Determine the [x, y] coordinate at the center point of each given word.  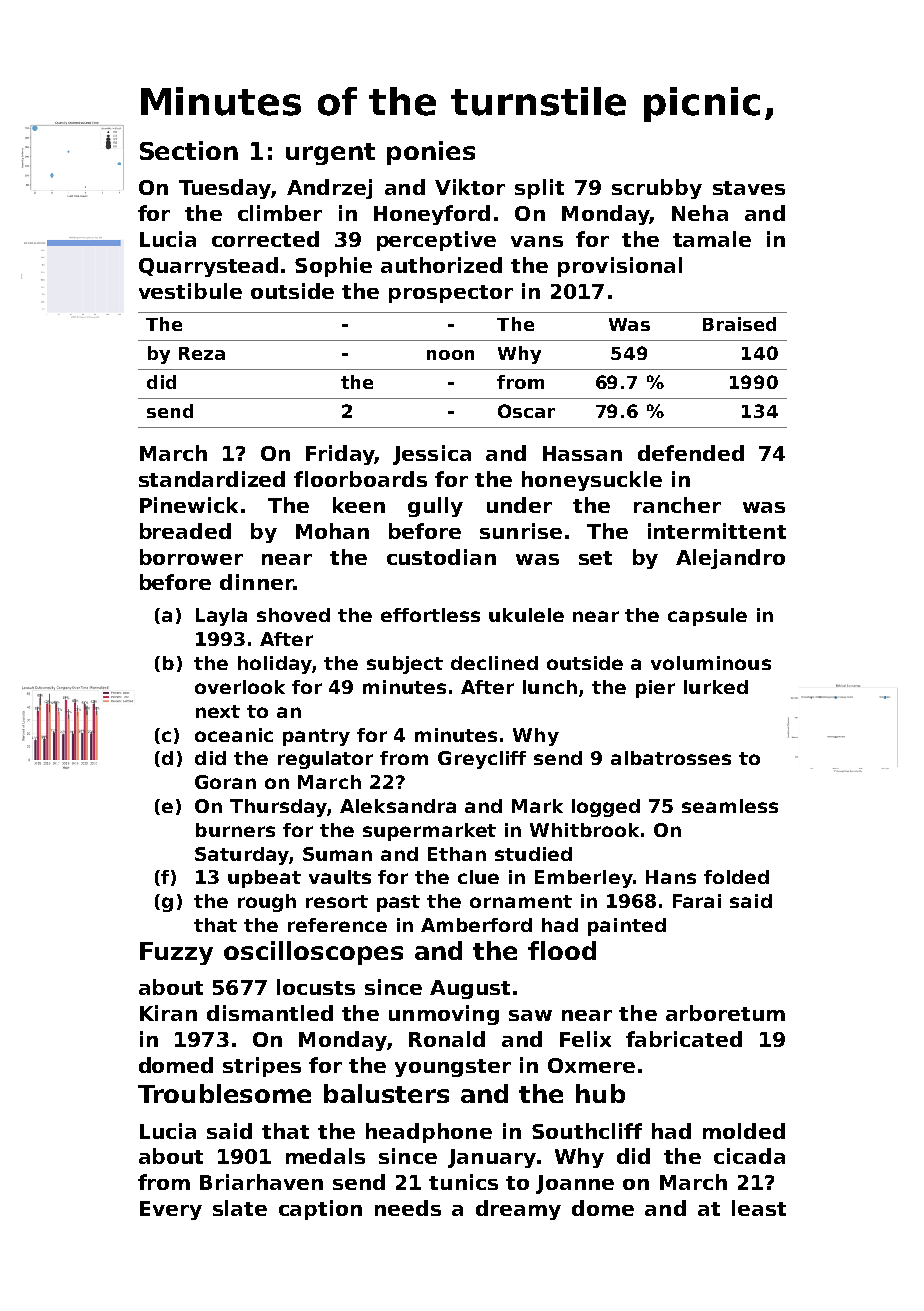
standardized [212, 479]
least [759, 1208]
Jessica [432, 455]
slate [240, 1208]
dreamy [518, 1210]
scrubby [657, 189]
